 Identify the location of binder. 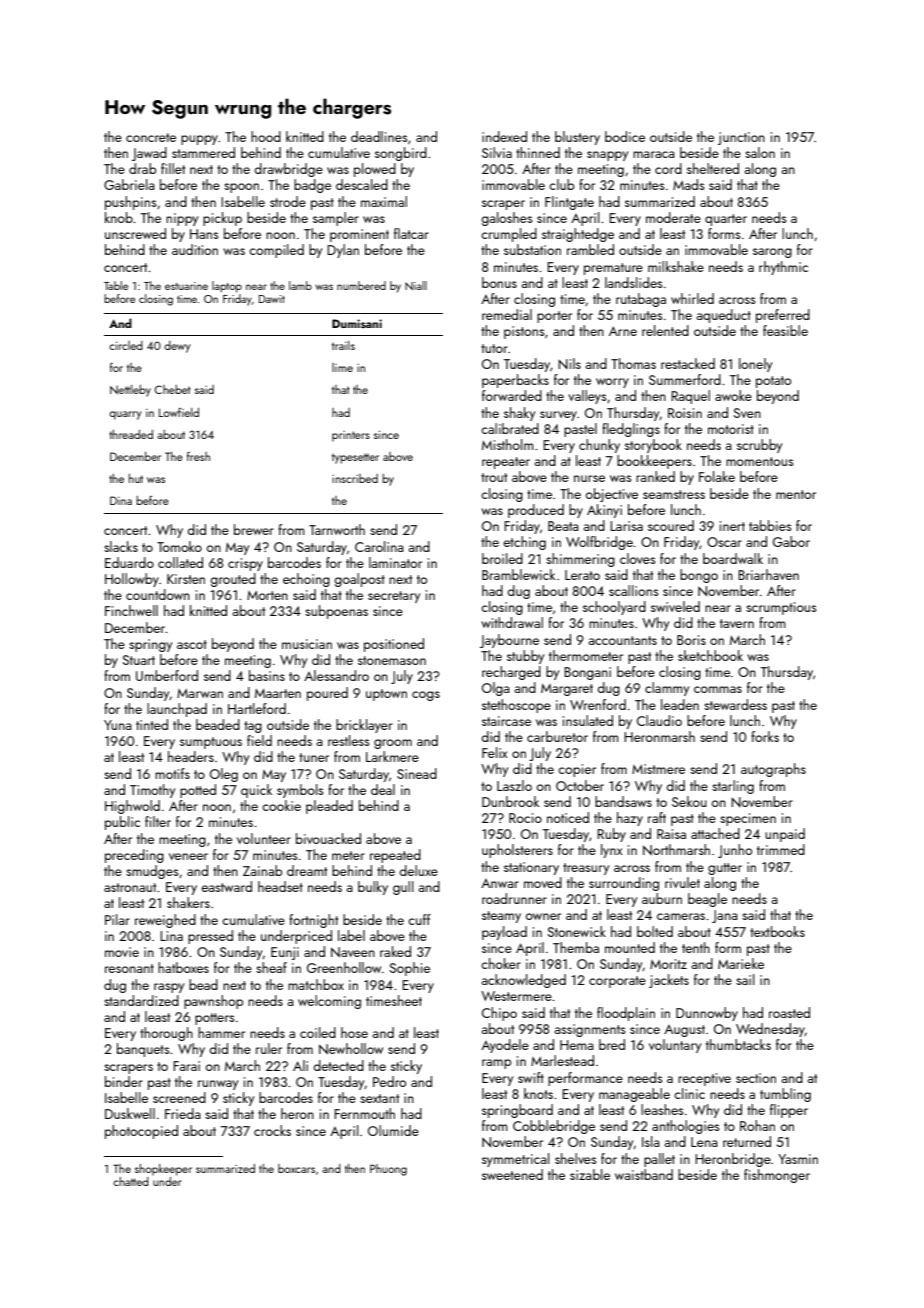
(124, 1081).
